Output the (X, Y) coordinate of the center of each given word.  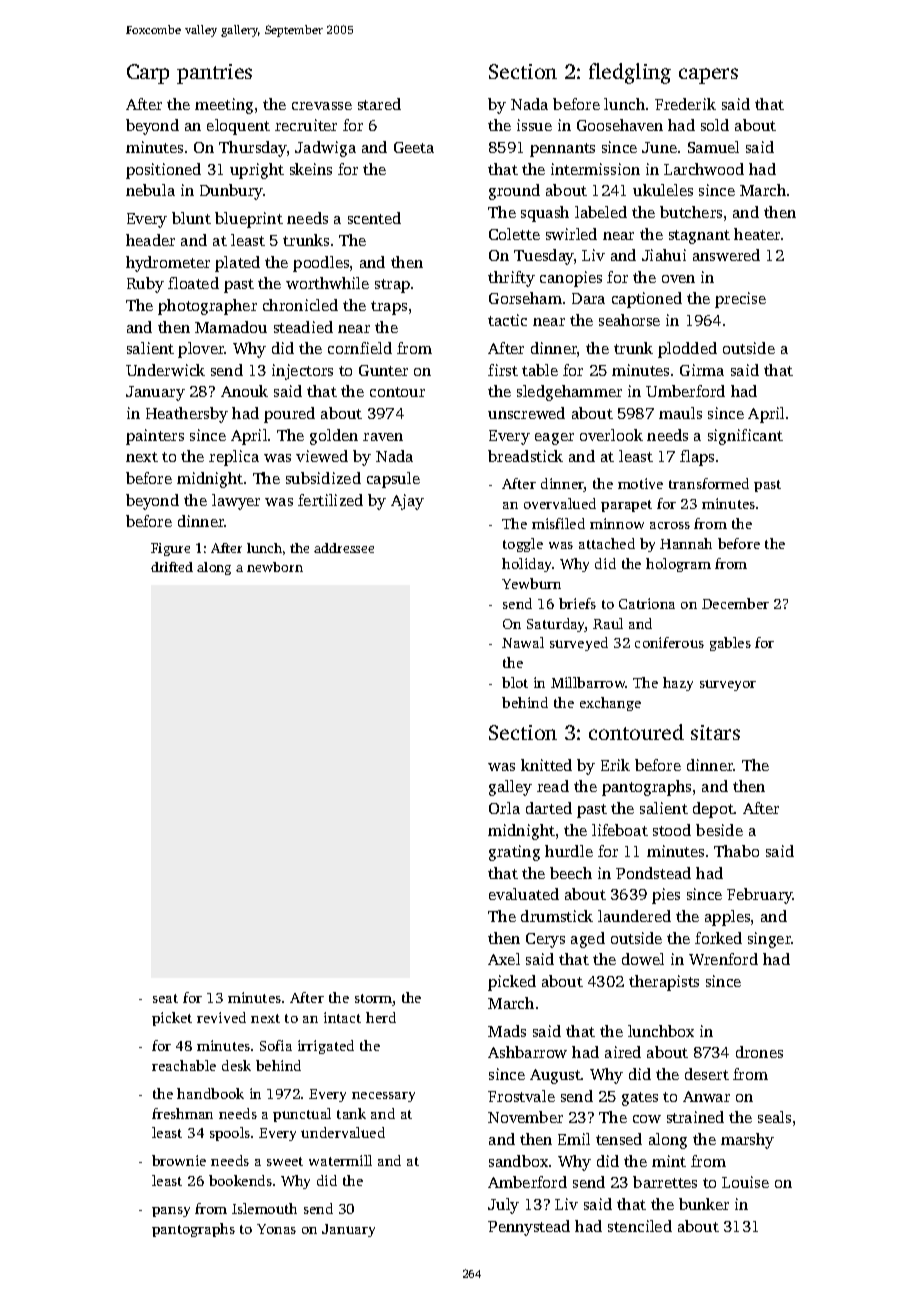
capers (708, 76)
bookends (240, 1180)
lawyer (236, 502)
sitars (715, 732)
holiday (526, 565)
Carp (148, 74)
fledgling (630, 73)
